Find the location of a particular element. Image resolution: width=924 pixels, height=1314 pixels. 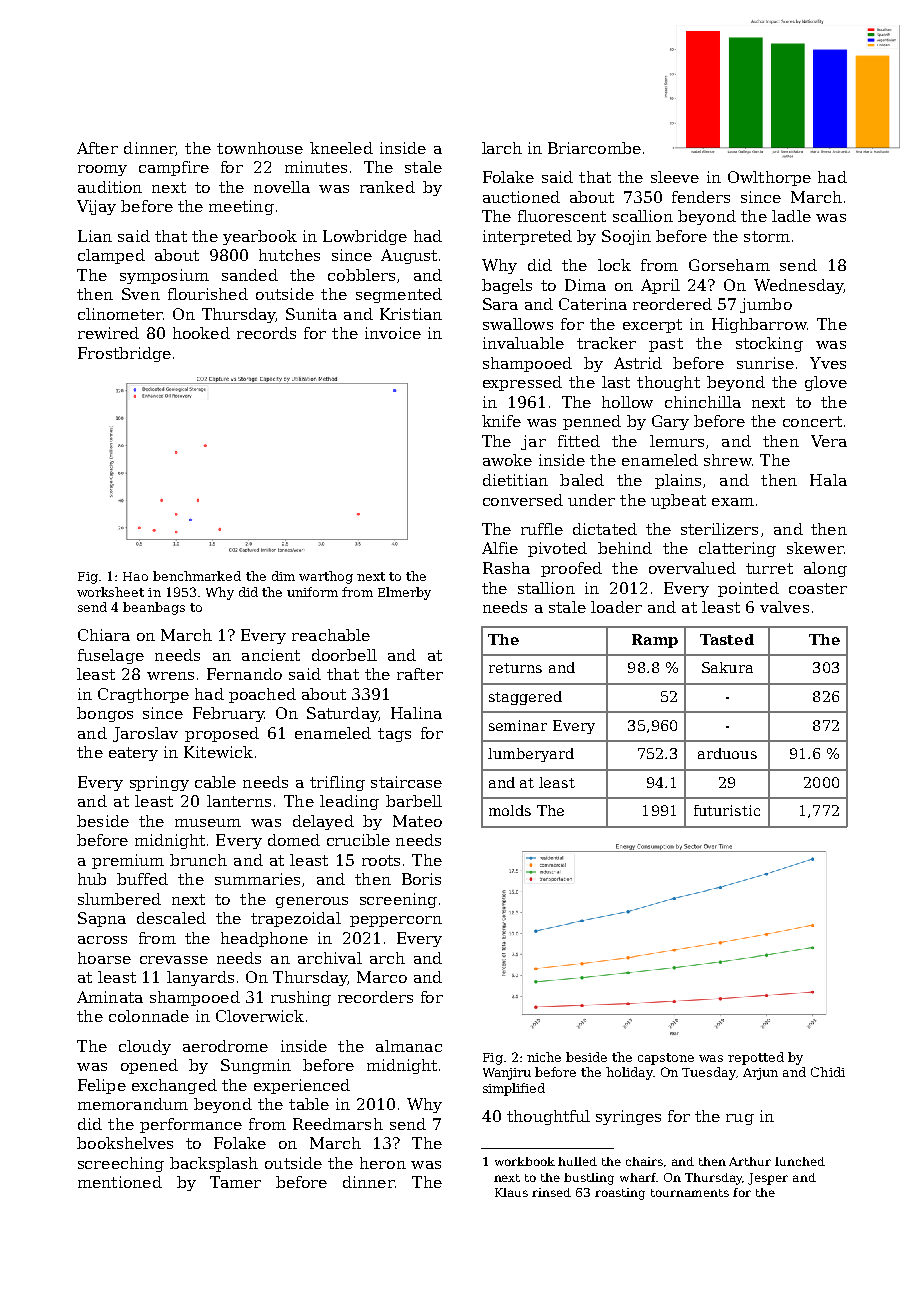

Owlthorpe is located at coordinates (769, 178).
